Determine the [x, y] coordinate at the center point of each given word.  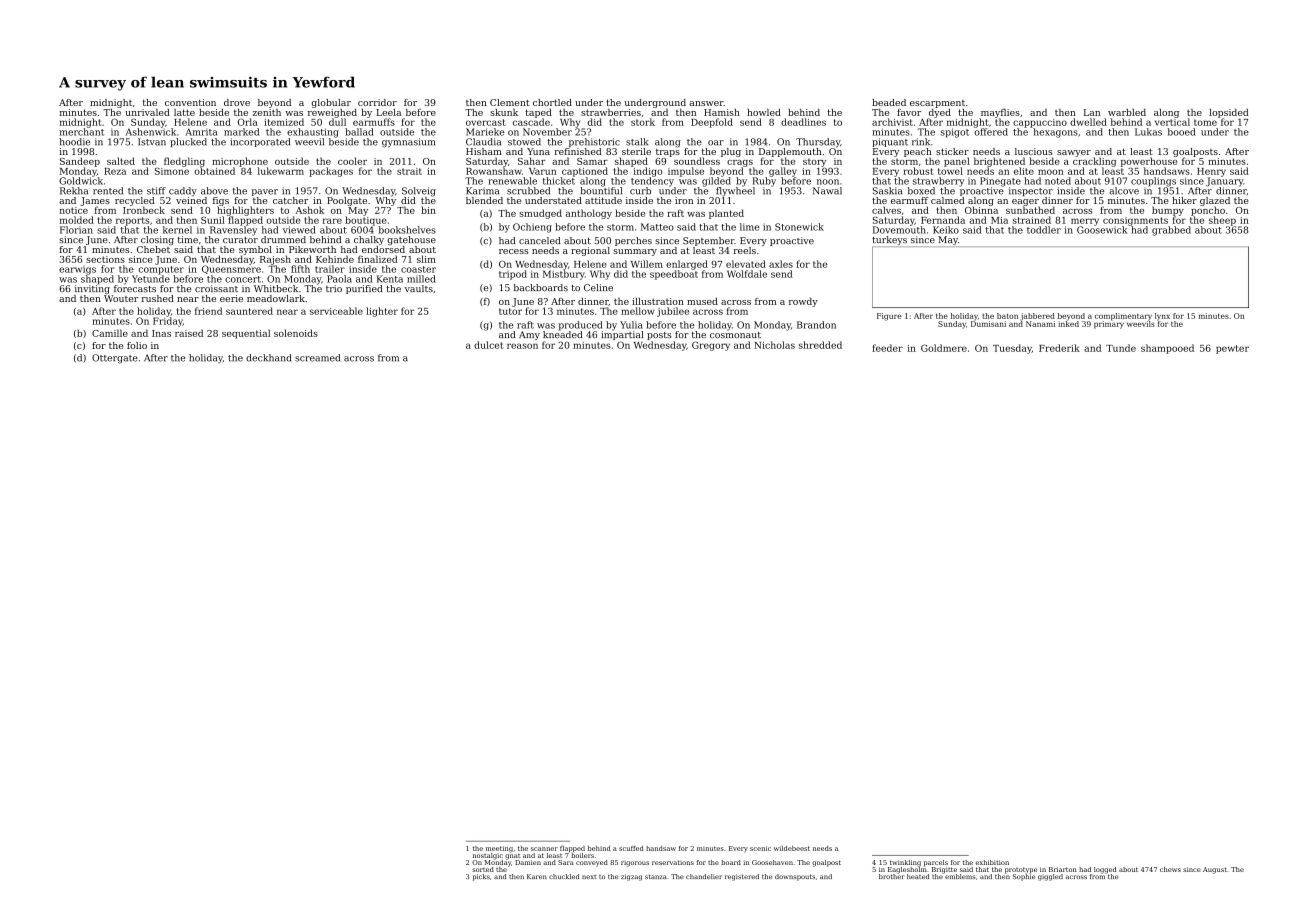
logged [1105, 870]
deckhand [268, 358]
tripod [513, 275]
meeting [499, 849]
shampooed [1167, 349]
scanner [544, 849]
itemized [284, 122]
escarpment [937, 104]
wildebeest [792, 848]
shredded [820, 345]
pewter [1232, 349]
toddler [1044, 230]
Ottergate [115, 359]
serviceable [336, 311]
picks [481, 877]
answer [707, 103]
